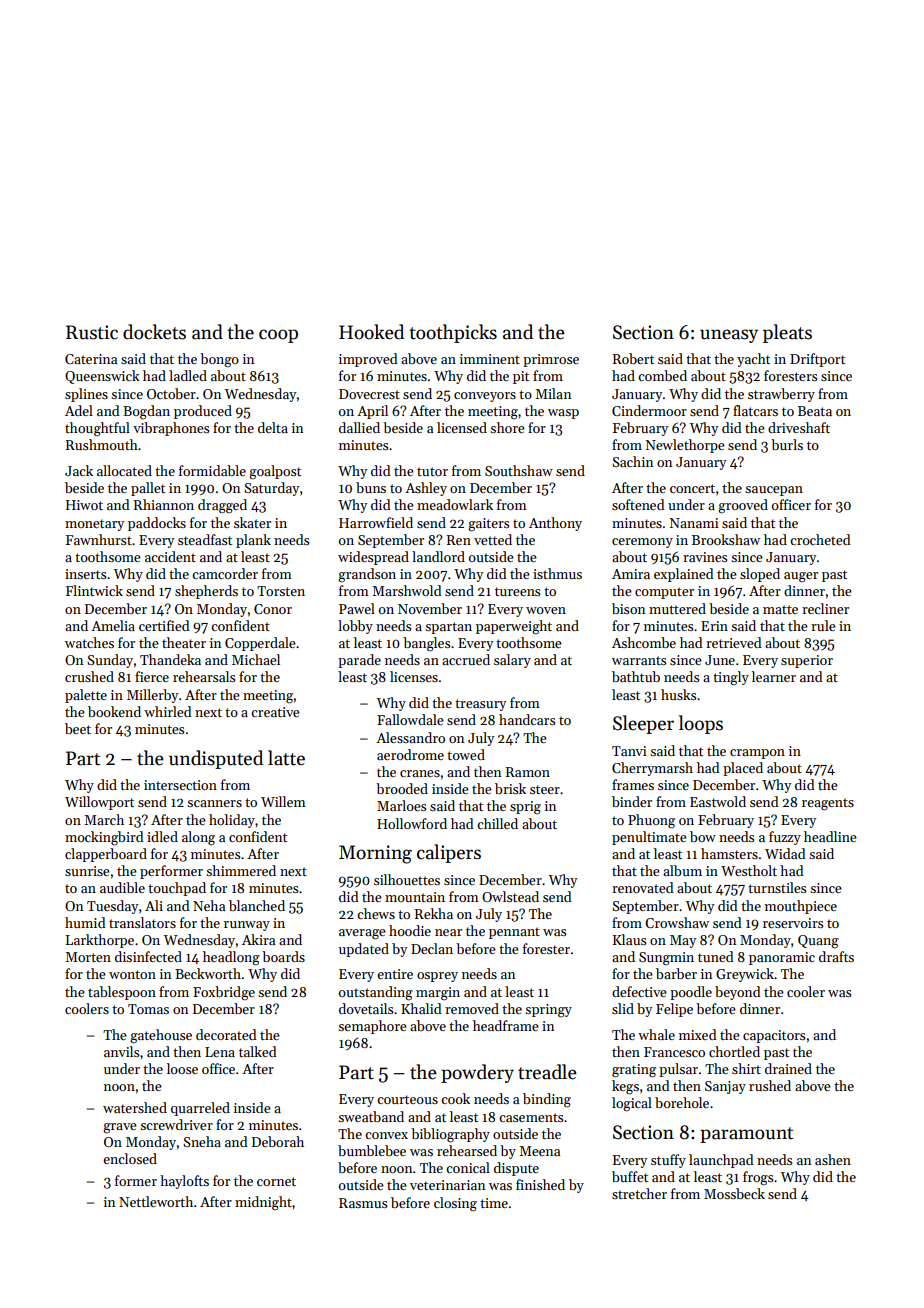 The height and width of the screenshot is (1308, 924). What do you see at coordinates (820, 539) in the screenshot?
I see `crocheted` at bounding box center [820, 539].
